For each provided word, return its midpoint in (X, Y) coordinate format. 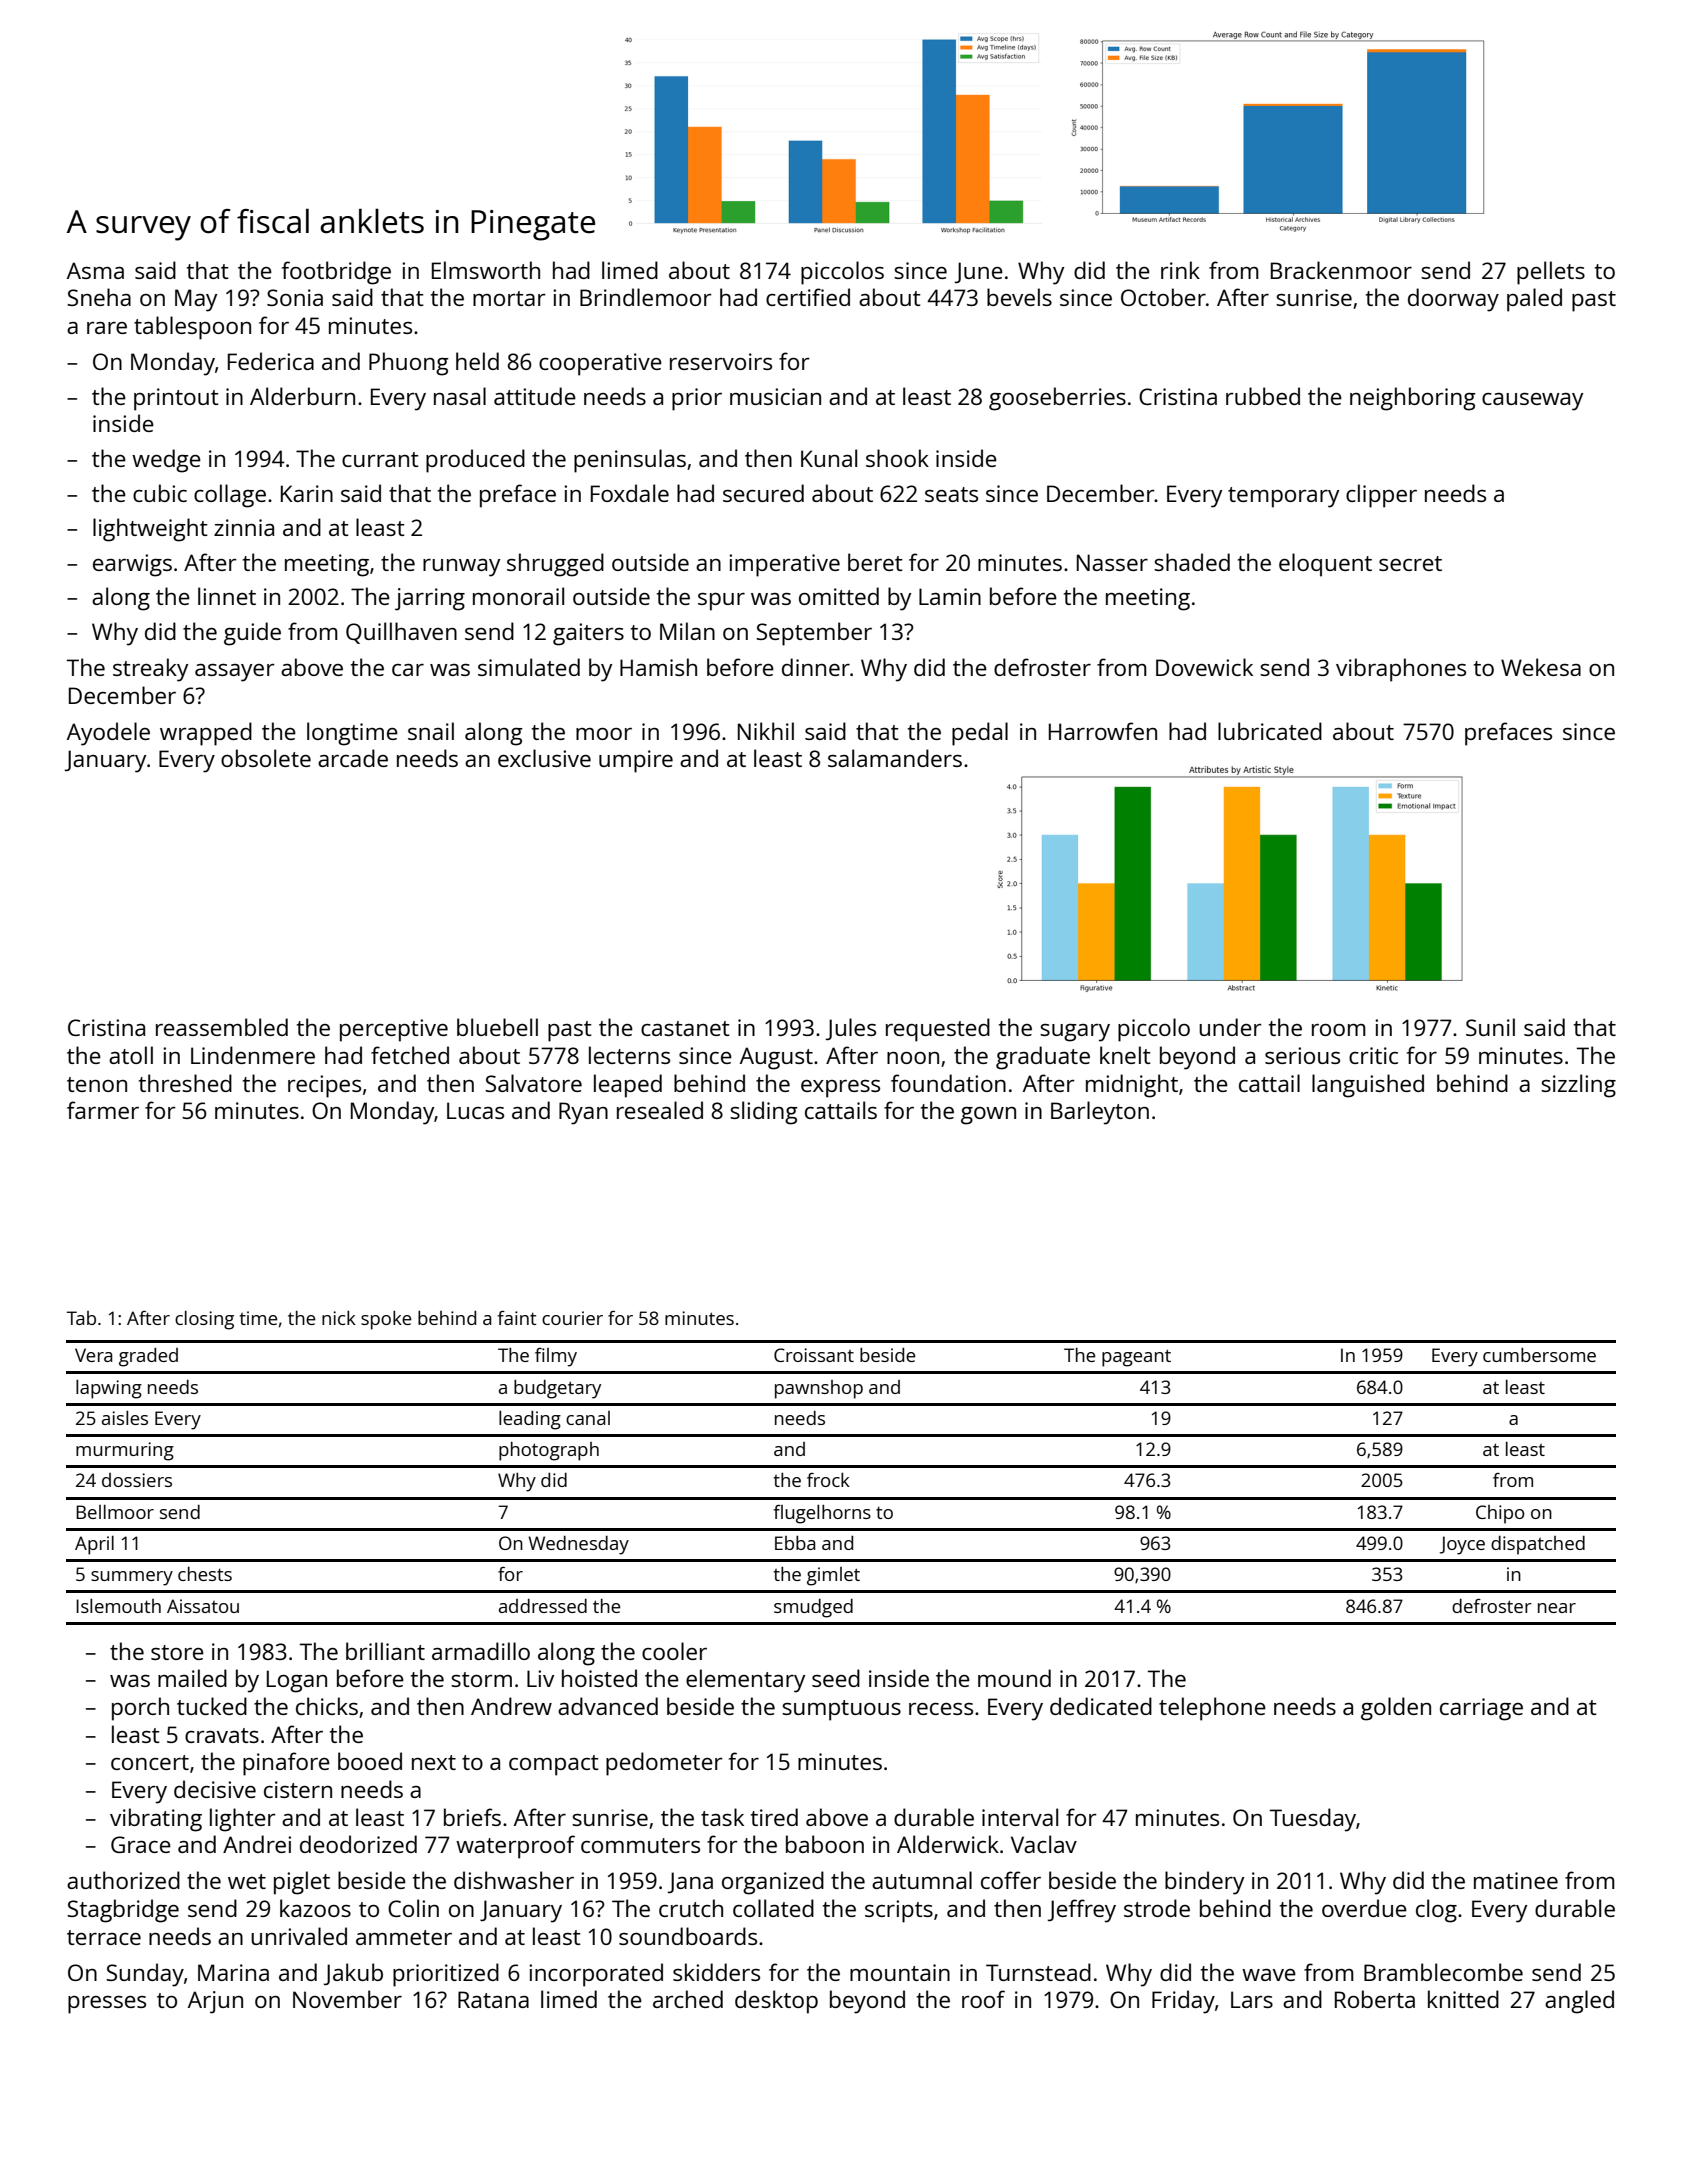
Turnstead (1038, 1972)
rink (1180, 270)
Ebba (795, 1543)
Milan (687, 631)
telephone (1212, 1709)
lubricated (1270, 731)
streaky (151, 670)
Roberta (1375, 1999)
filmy (556, 1357)
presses (107, 2005)
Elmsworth (486, 270)
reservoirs (721, 361)
